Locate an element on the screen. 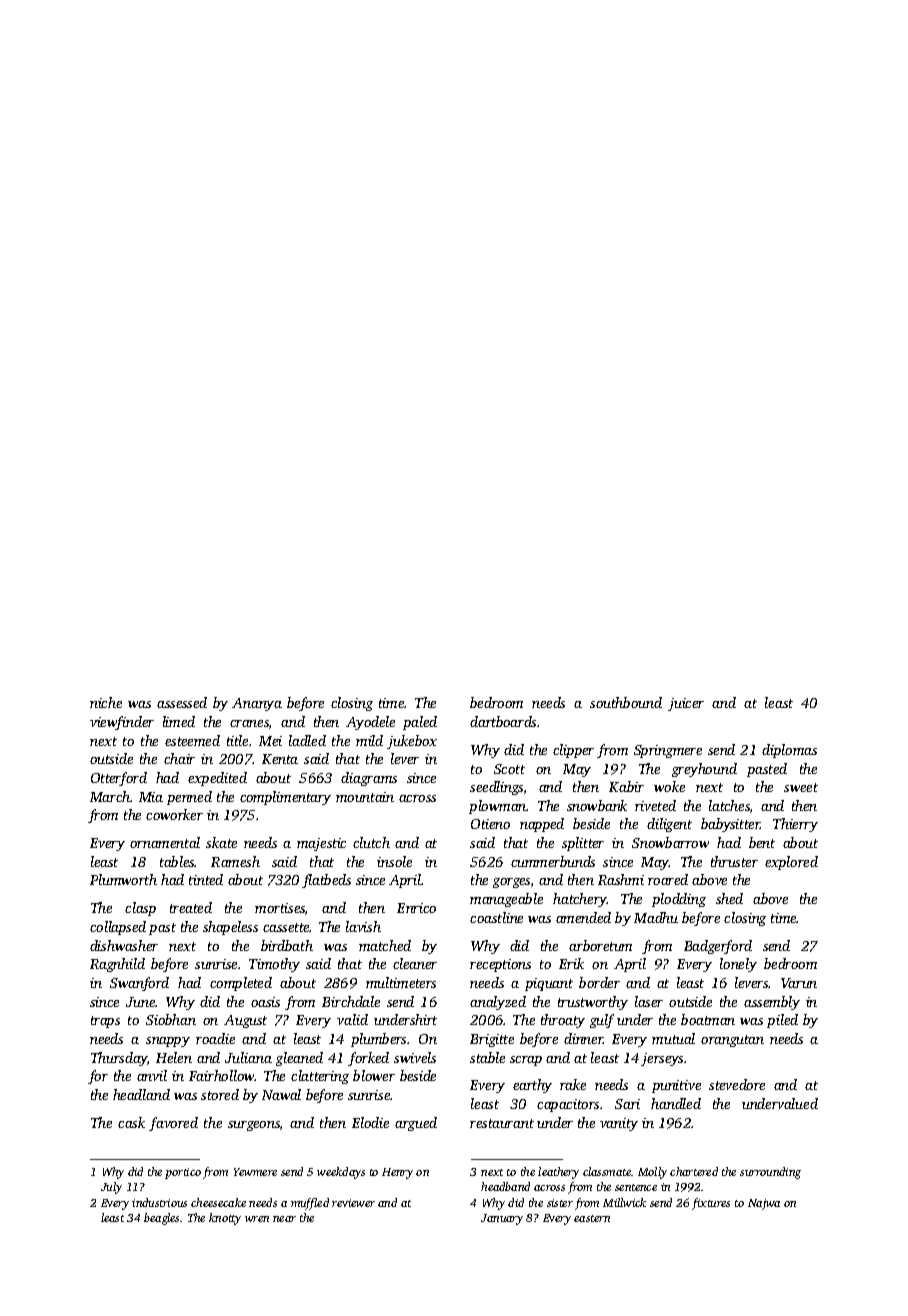 The width and height of the screenshot is (908, 1316). sweet is located at coordinates (801, 787).
